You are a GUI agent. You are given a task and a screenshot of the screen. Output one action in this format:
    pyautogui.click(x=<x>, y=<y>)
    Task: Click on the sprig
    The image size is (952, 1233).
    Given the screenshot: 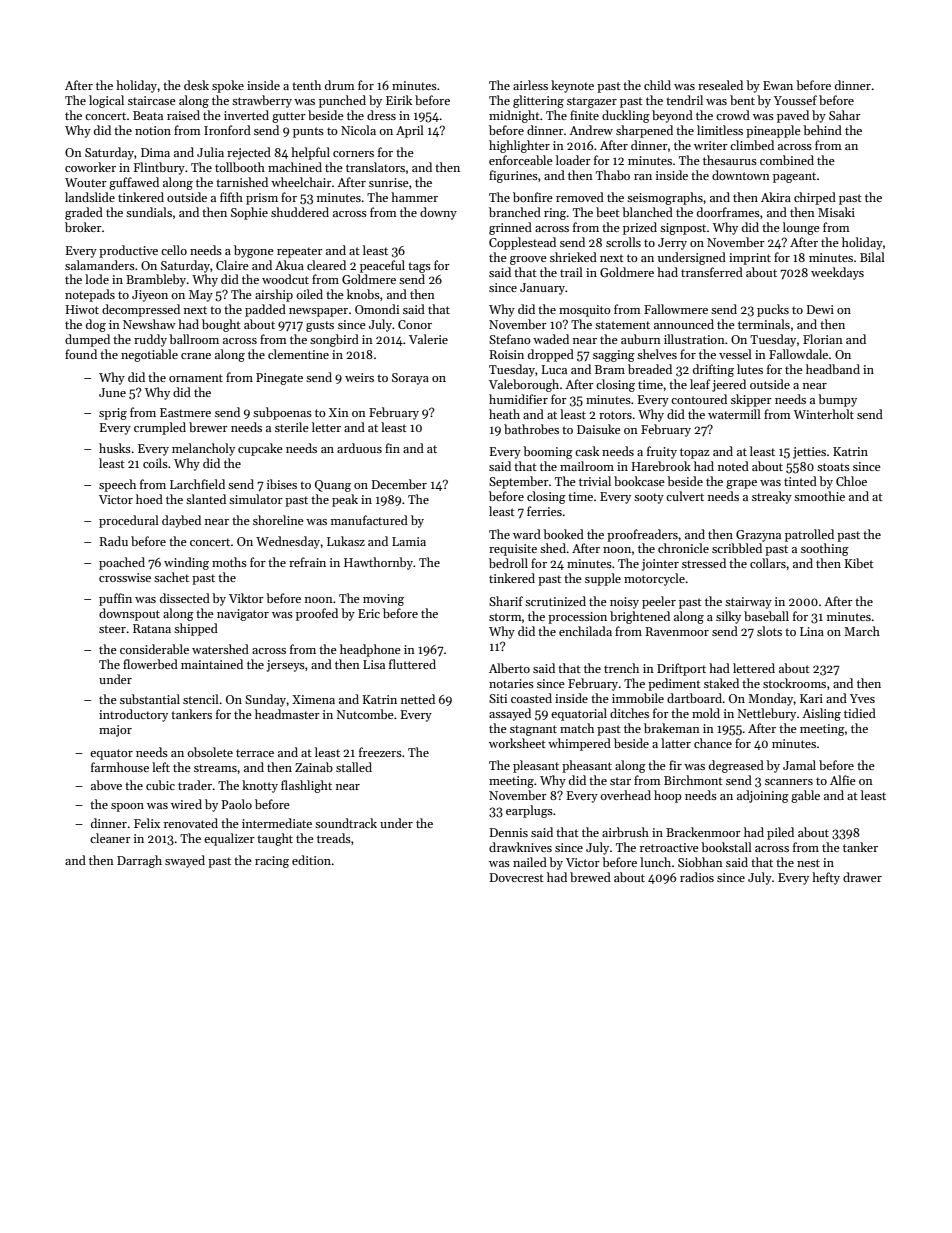 What is the action you would take?
    pyautogui.click(x=113, y=414)
